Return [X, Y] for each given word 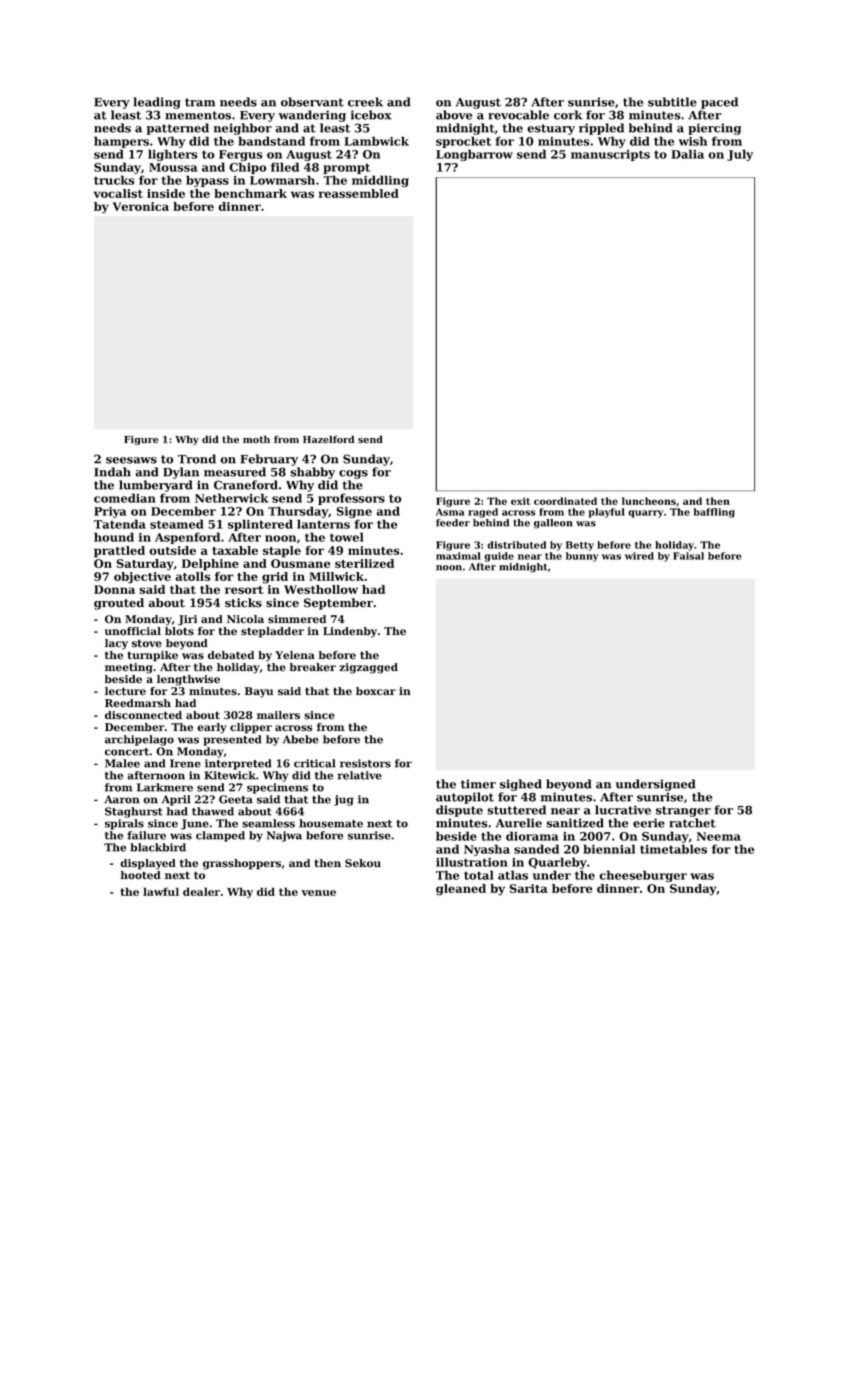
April [176, 800]
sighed [521, 785]
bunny [582, 557]
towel [347, 537]
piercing [714, 129]
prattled [119, 552]
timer [478, 784]
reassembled [358, 193]
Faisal [688, 556]
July [740, 155]
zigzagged [368, 668]
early [212, 728]
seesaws [131, 460]
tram [200, 102]
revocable [518, 115]
